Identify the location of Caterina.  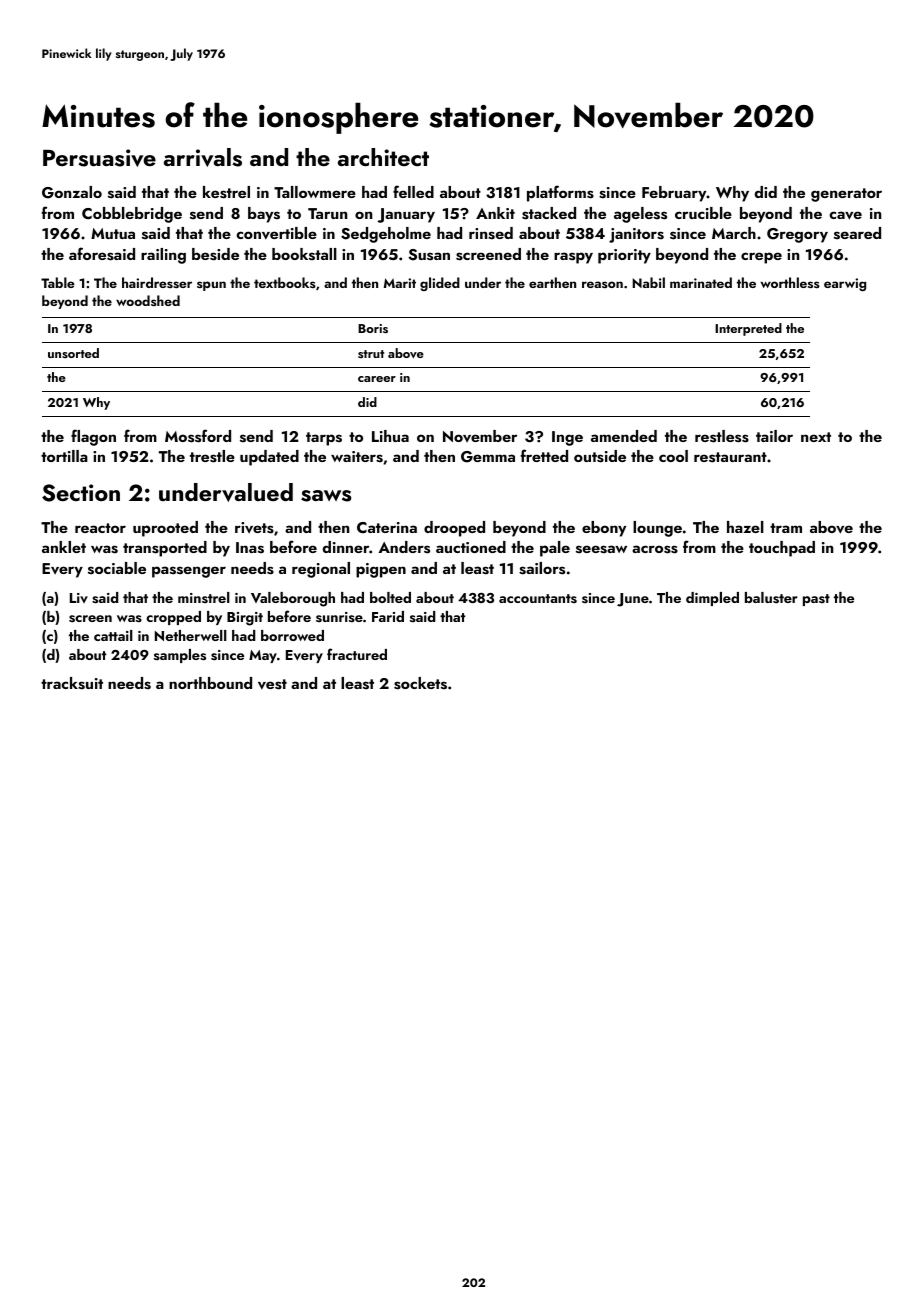
(387, 527).
